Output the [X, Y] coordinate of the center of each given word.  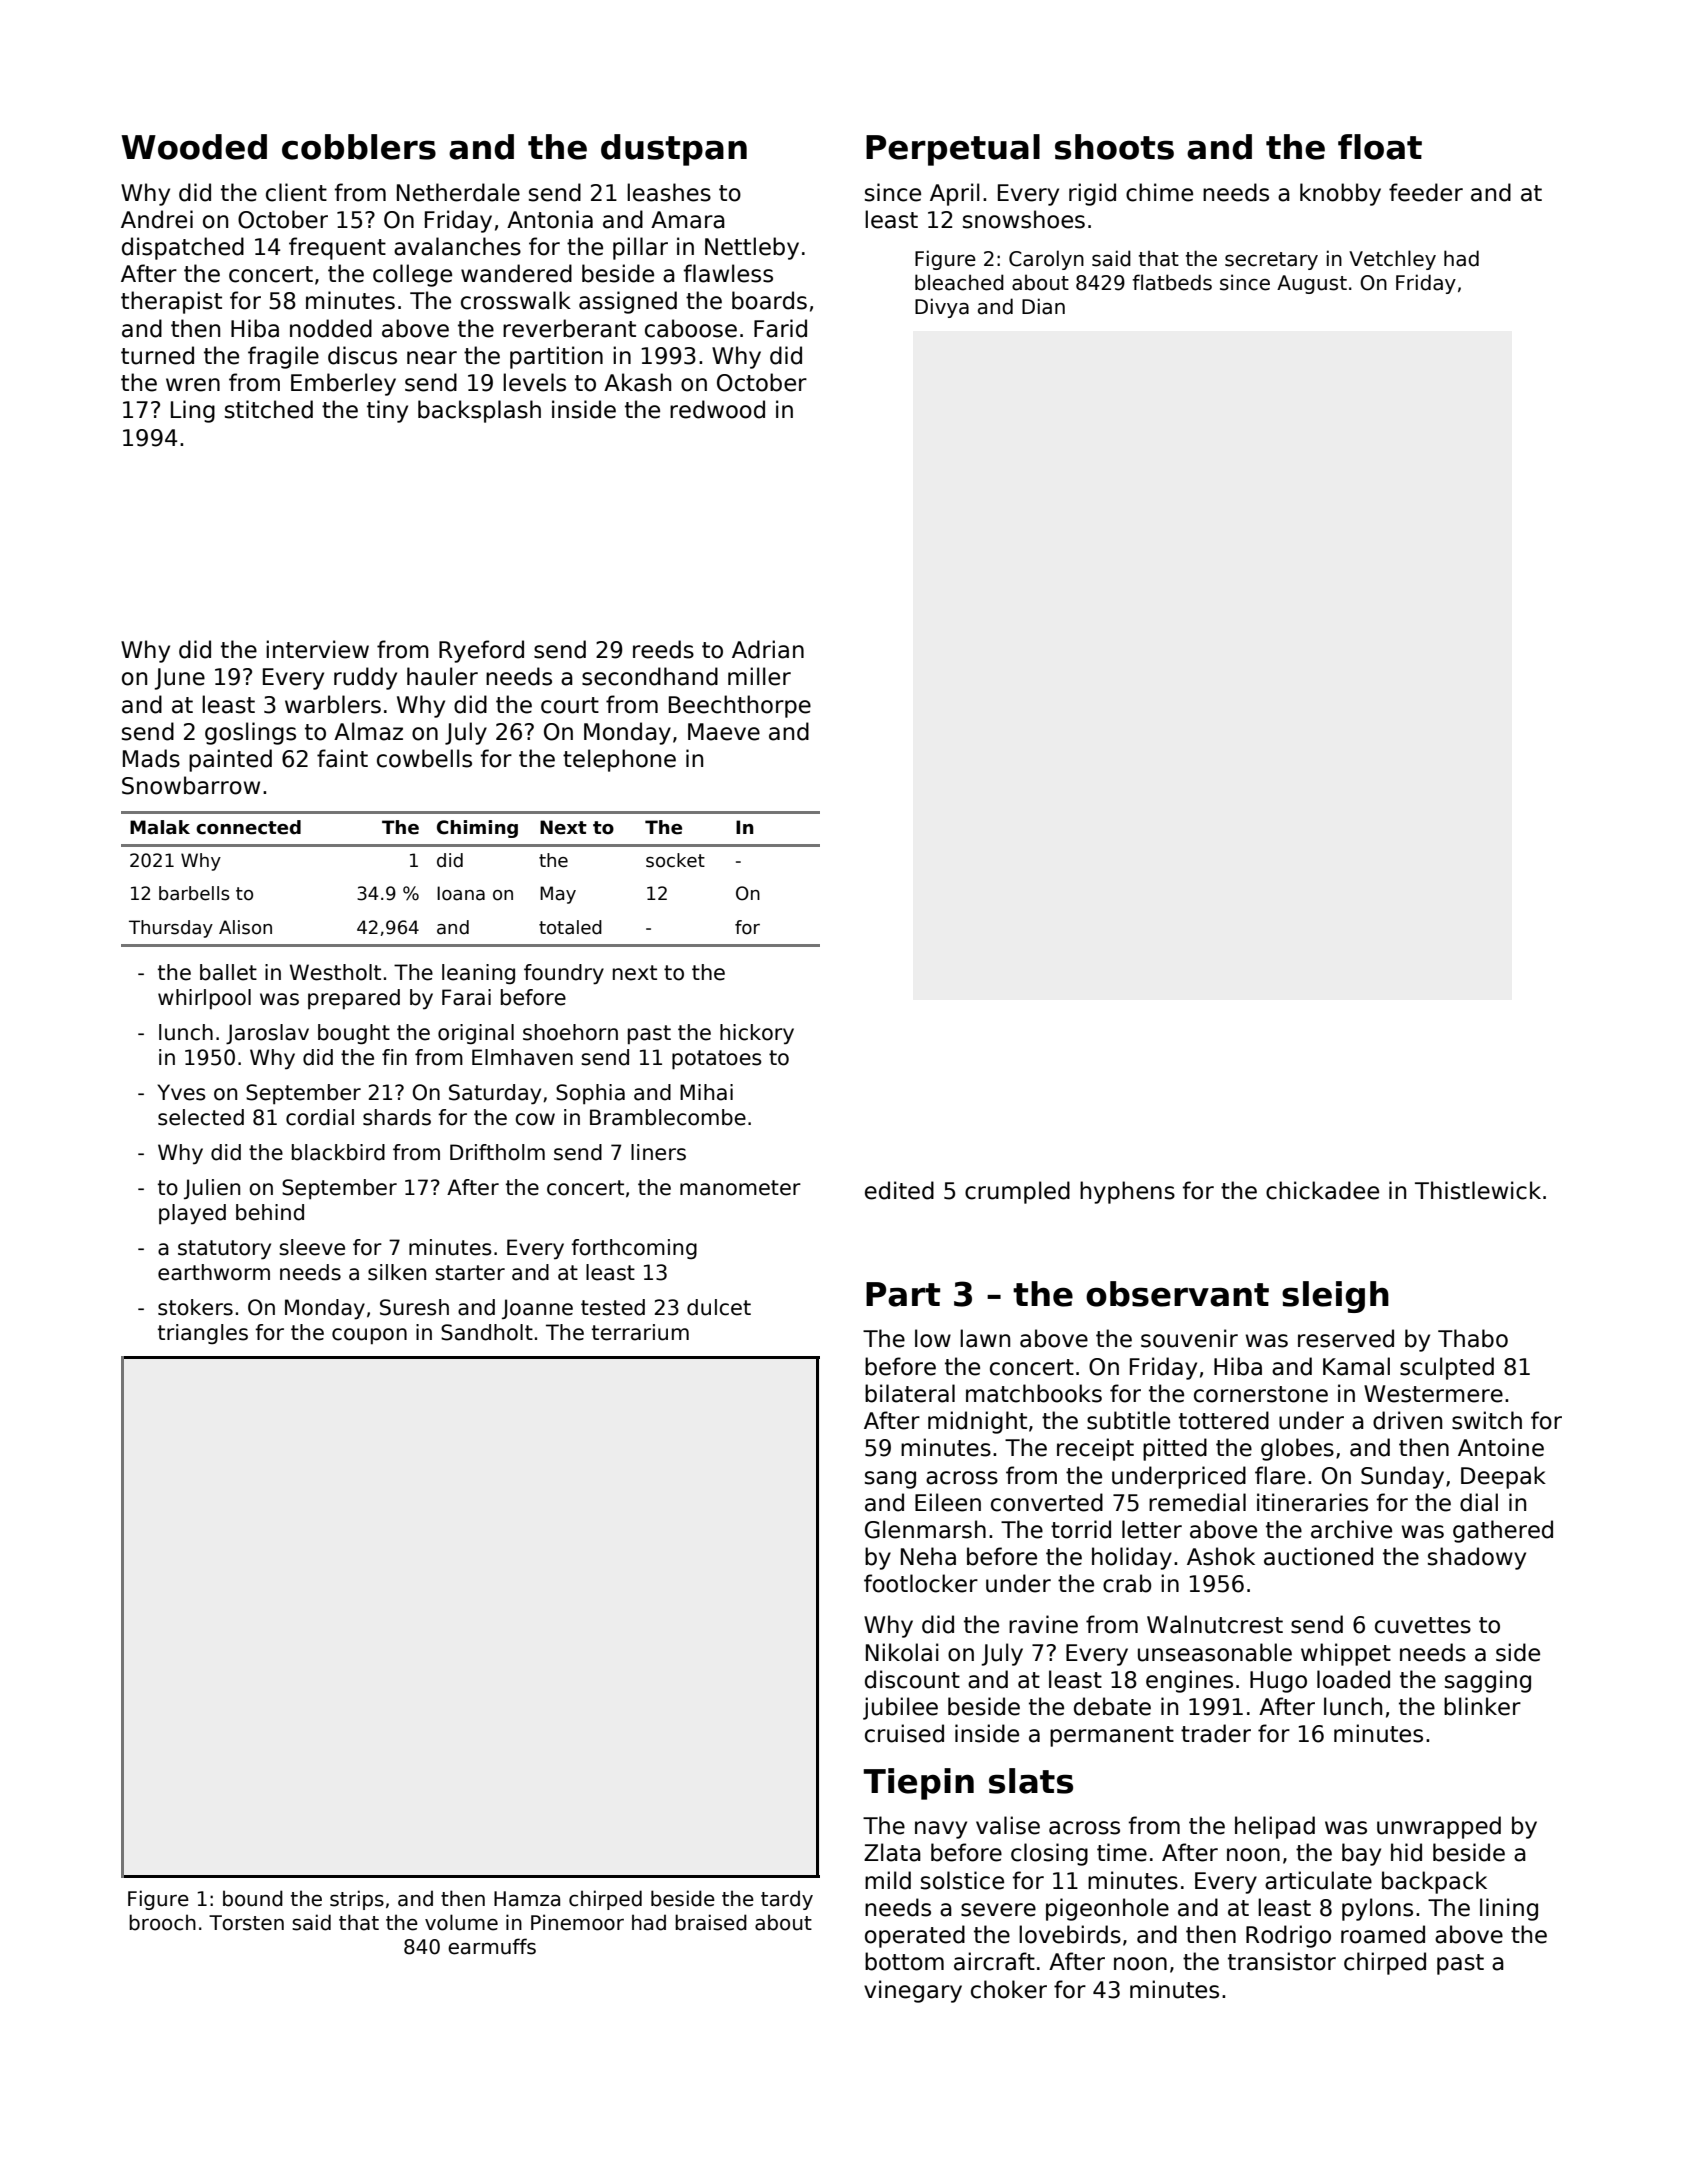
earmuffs [492, 1946]
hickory [757, 1034]
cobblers [359, 147]
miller [759, 676]
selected [201, 1117]
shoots [1114, 147]
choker [1009, 1989]
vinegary [913, 1991]
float [1380, 147]
